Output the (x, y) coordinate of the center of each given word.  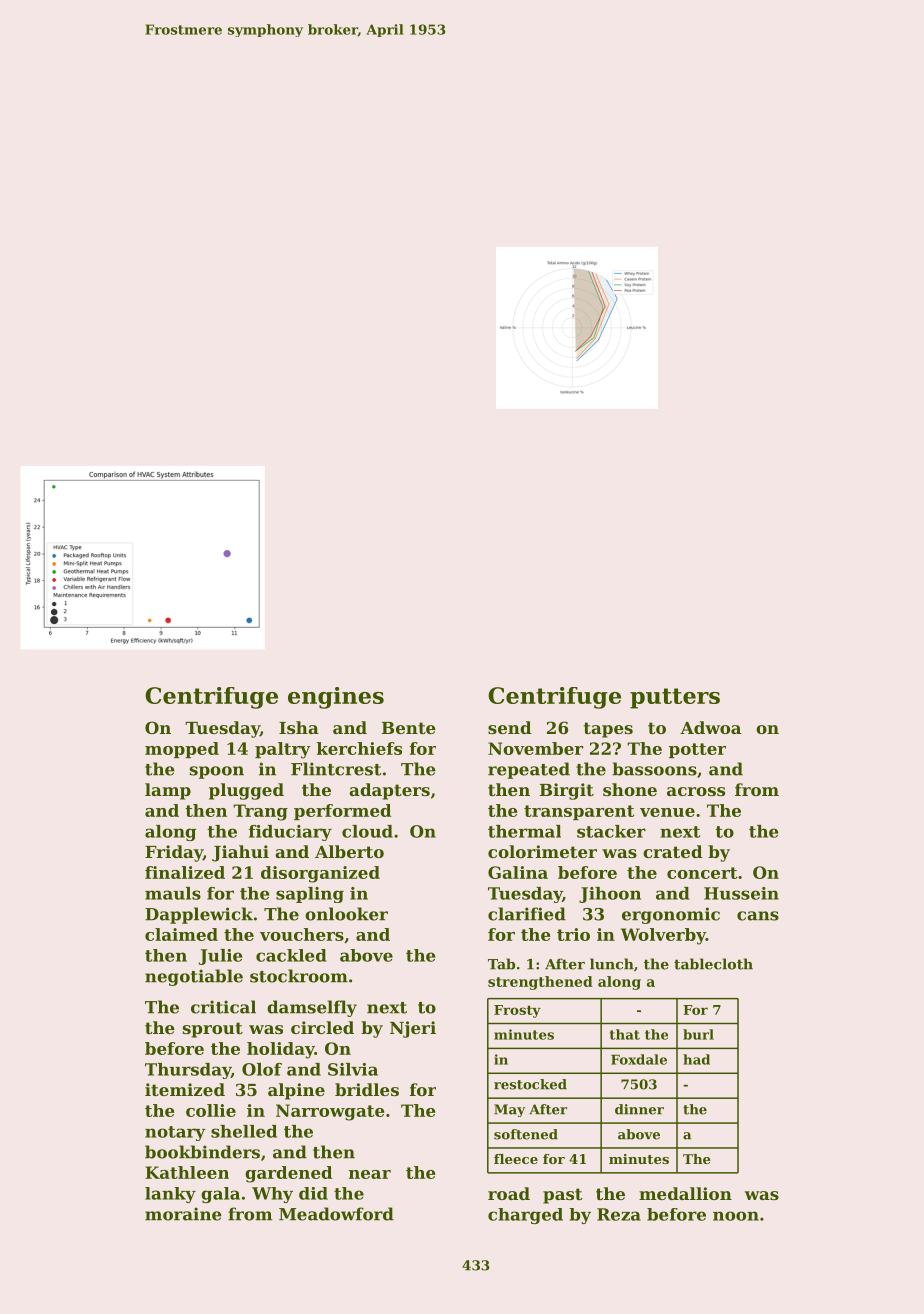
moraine (183, 1214)
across (696, 791)
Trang (260, 812)
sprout (213, 1030)
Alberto (349, 851)
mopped (182, 750)
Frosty (517, 1011)
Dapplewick (199, 915)
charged (525, 1216)
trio (573, 934)
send (510, 727)
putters (675, 698)
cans (758, 916)
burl (698, 1034)
